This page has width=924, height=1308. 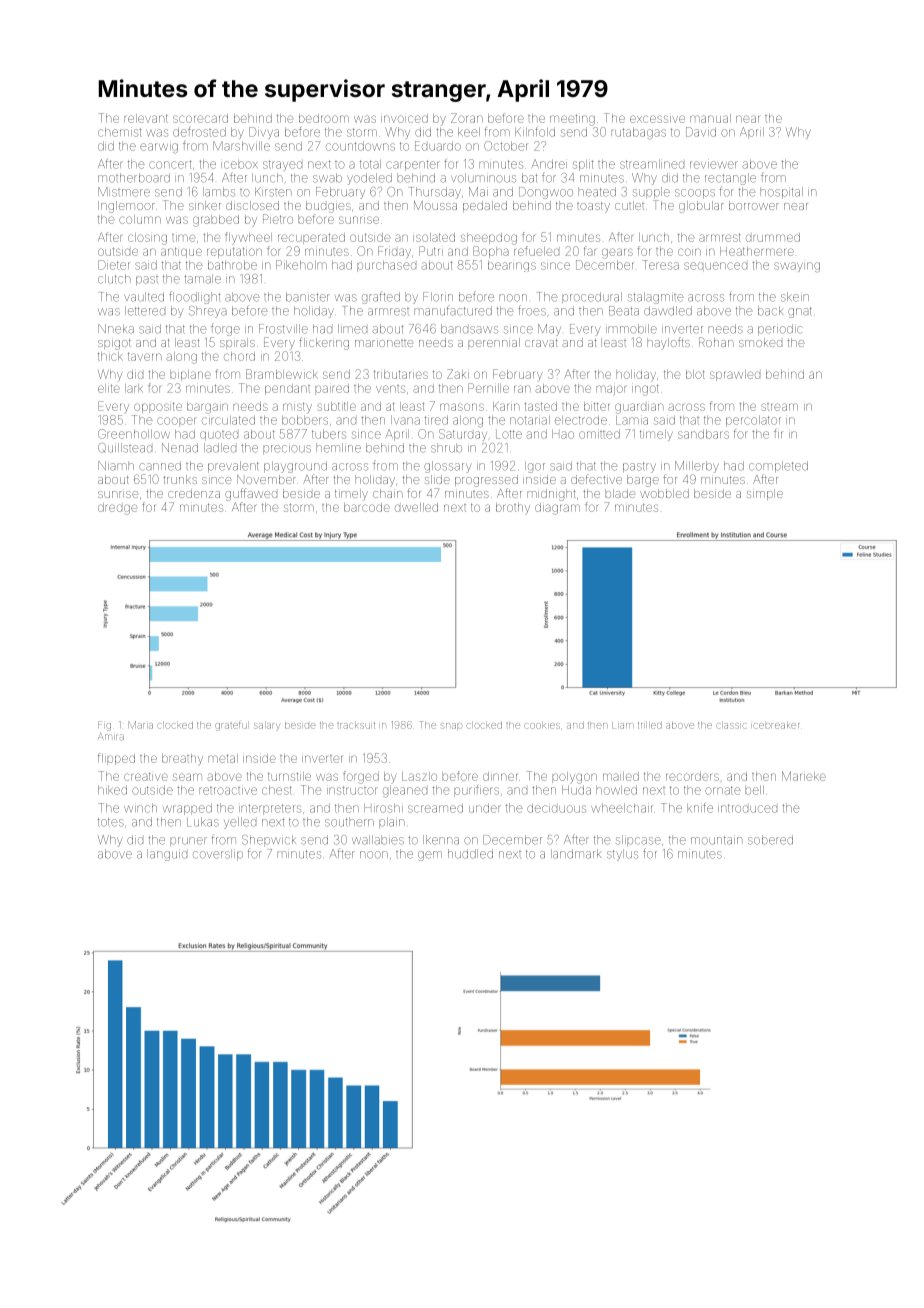 What do you see at coordinates (753, 421) in the page?
I see `percolator` at bounding box center [753, 421].
